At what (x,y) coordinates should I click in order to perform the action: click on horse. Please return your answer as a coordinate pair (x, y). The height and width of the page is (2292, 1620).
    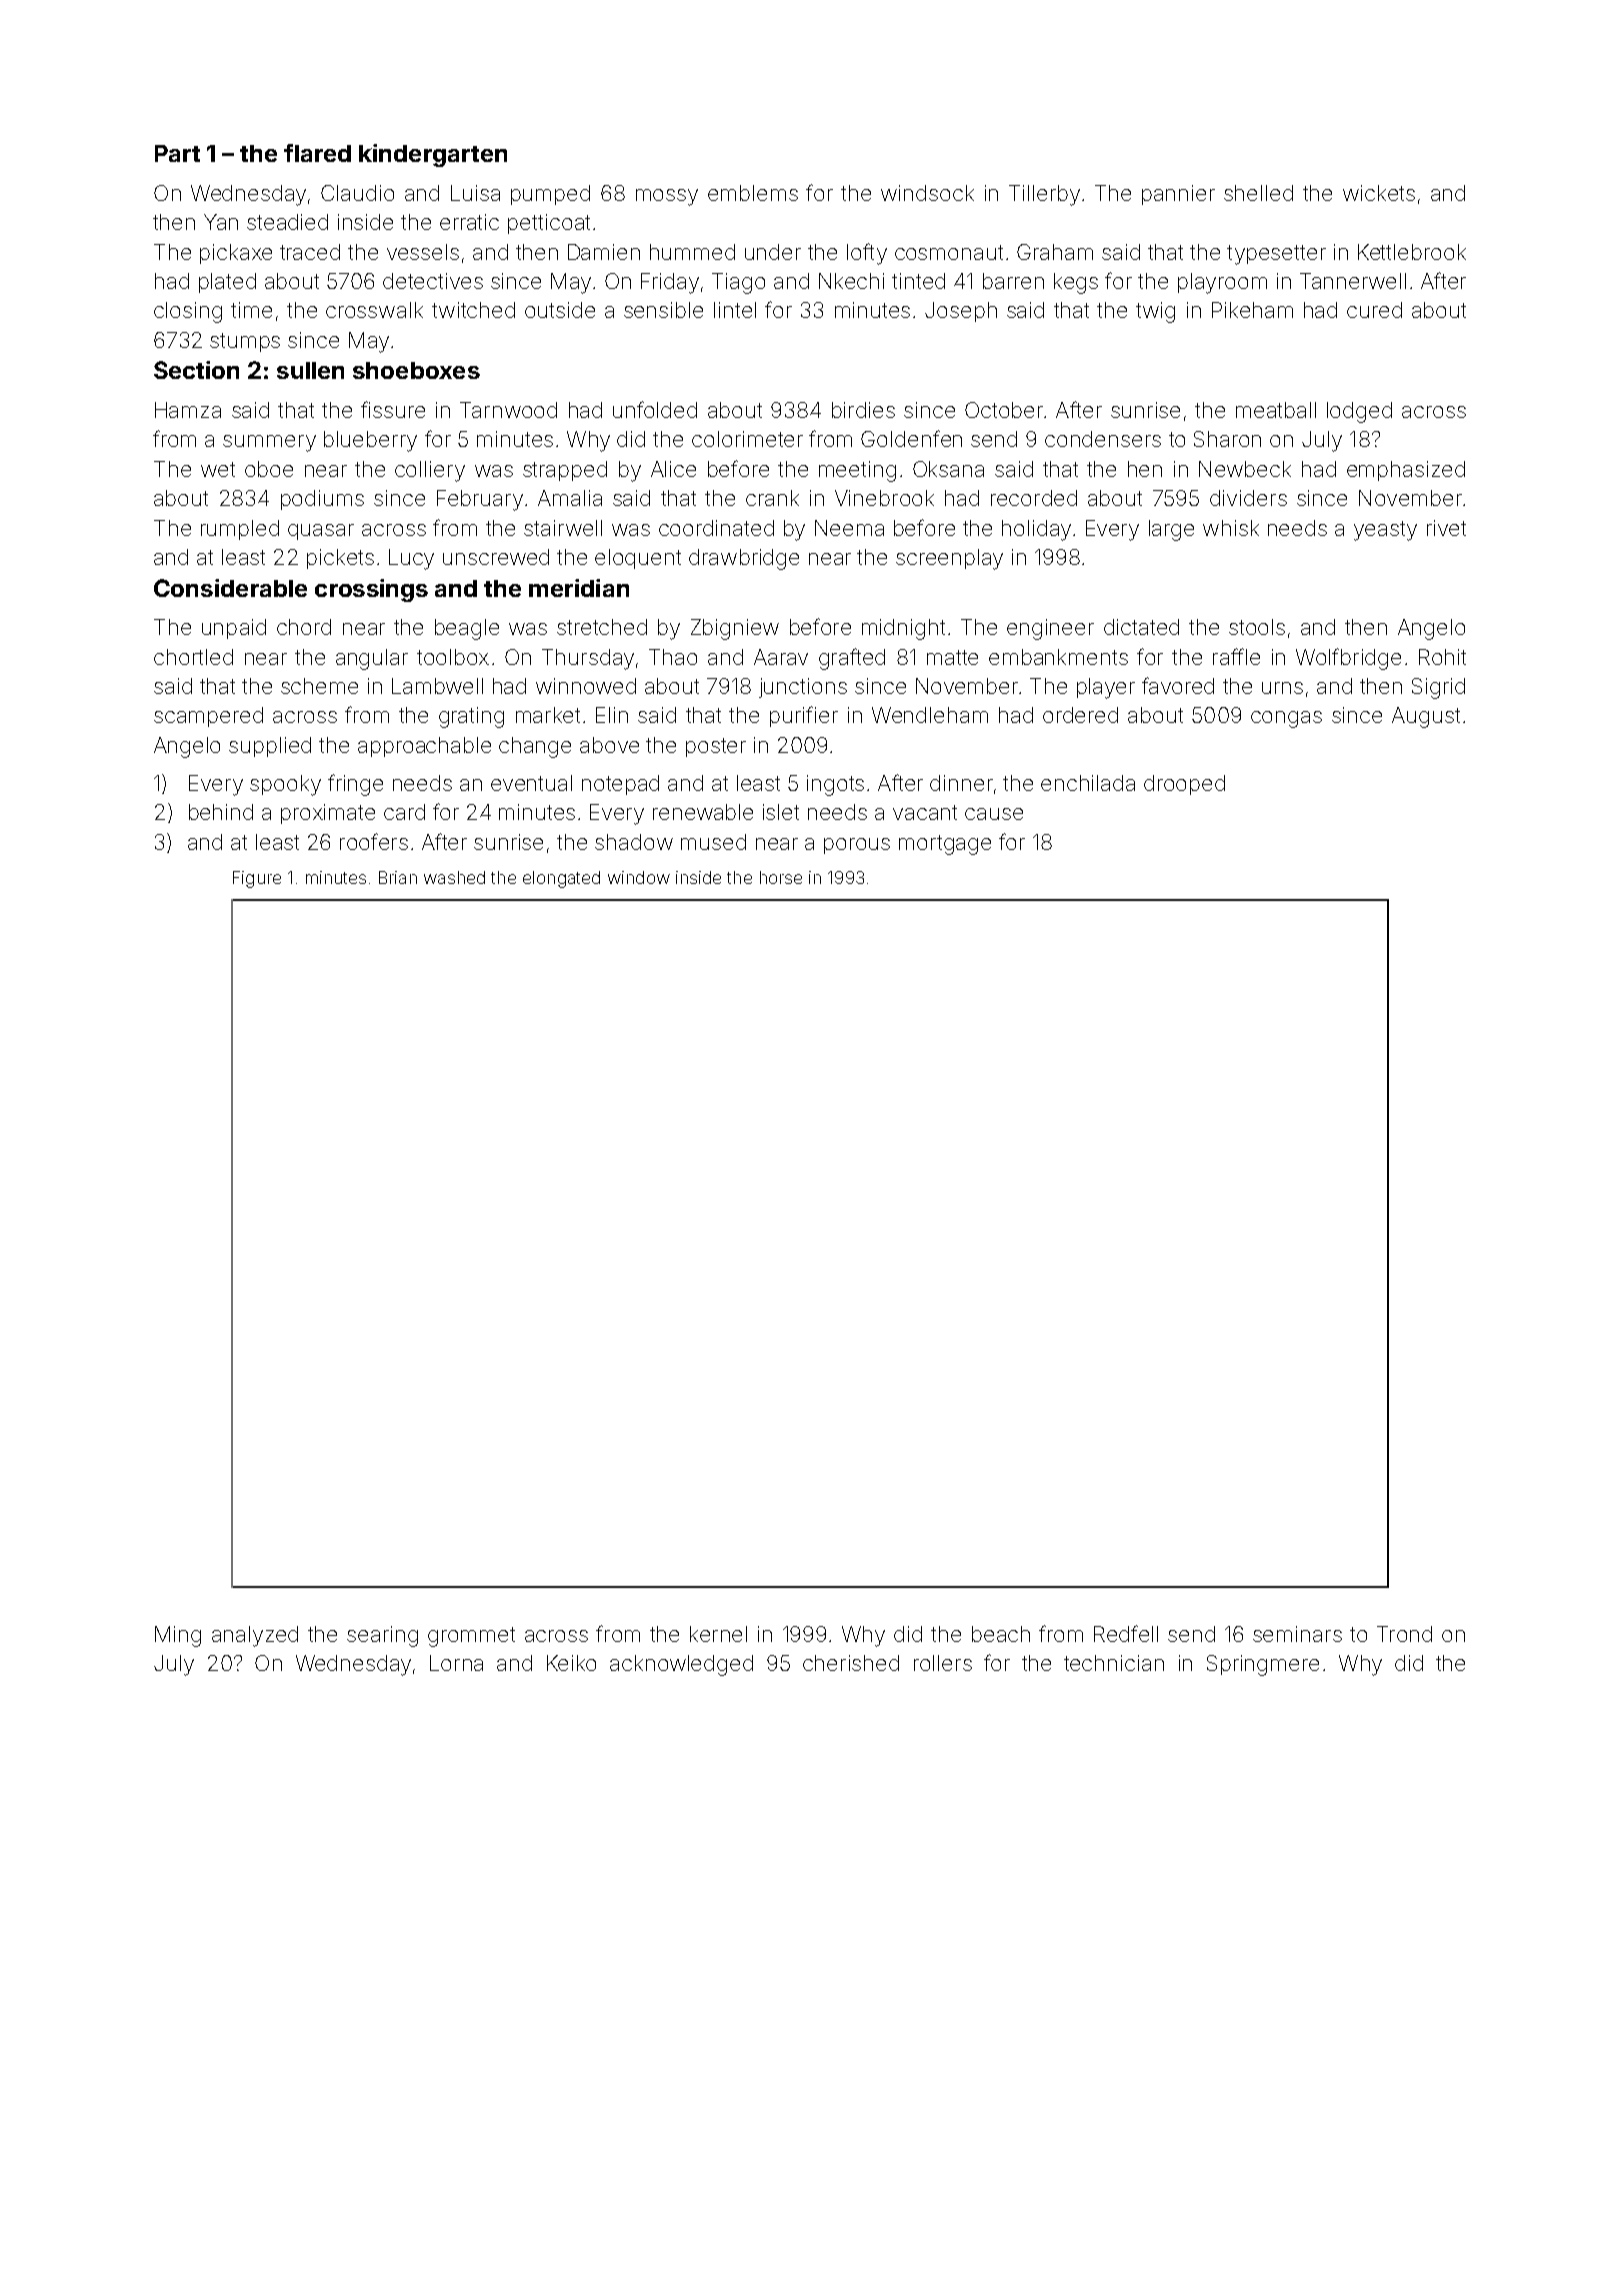
    Looking at the image, I should click on (781, 877).
